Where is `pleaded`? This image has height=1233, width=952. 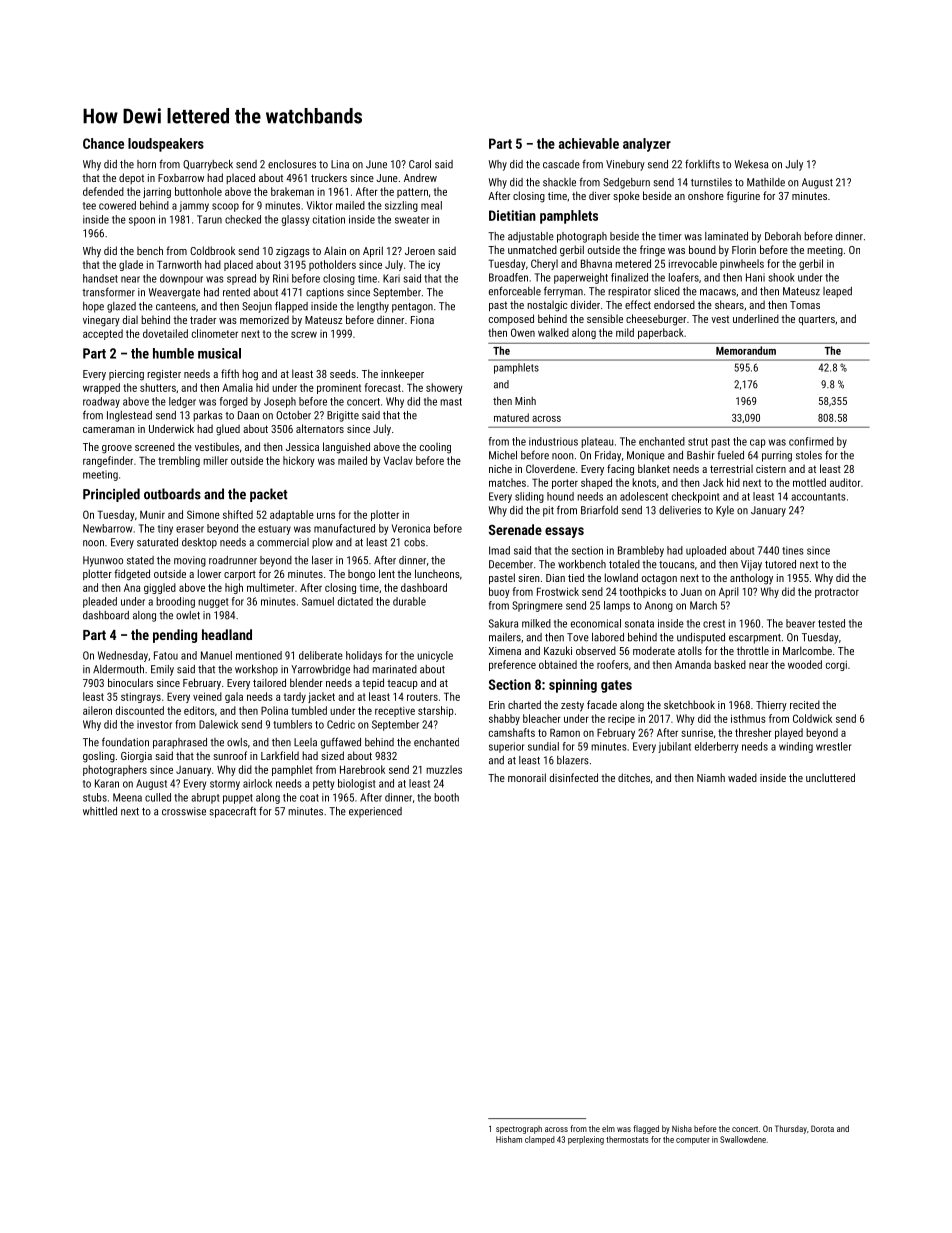
pleaded is located at coordinates (100, 602).
